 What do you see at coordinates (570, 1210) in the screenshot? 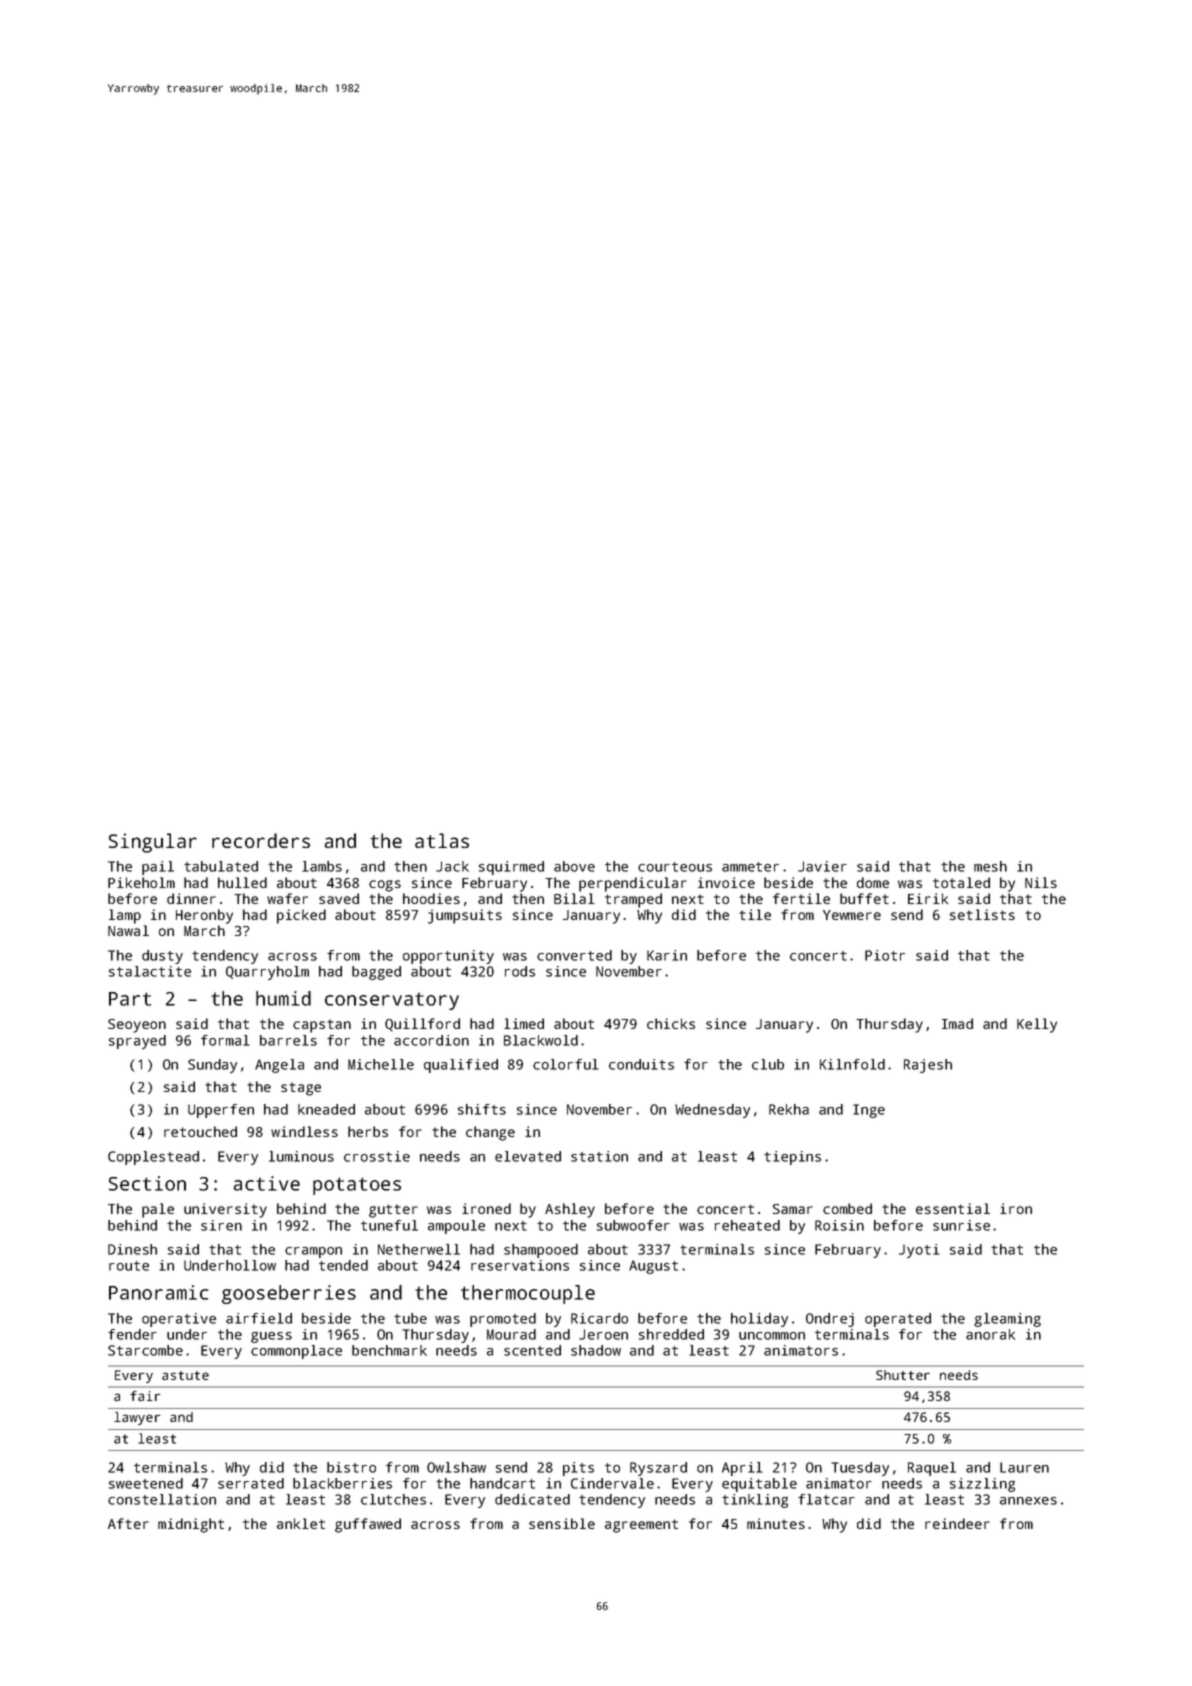
I see `Ashley` at bounding box center [570, 1210].
